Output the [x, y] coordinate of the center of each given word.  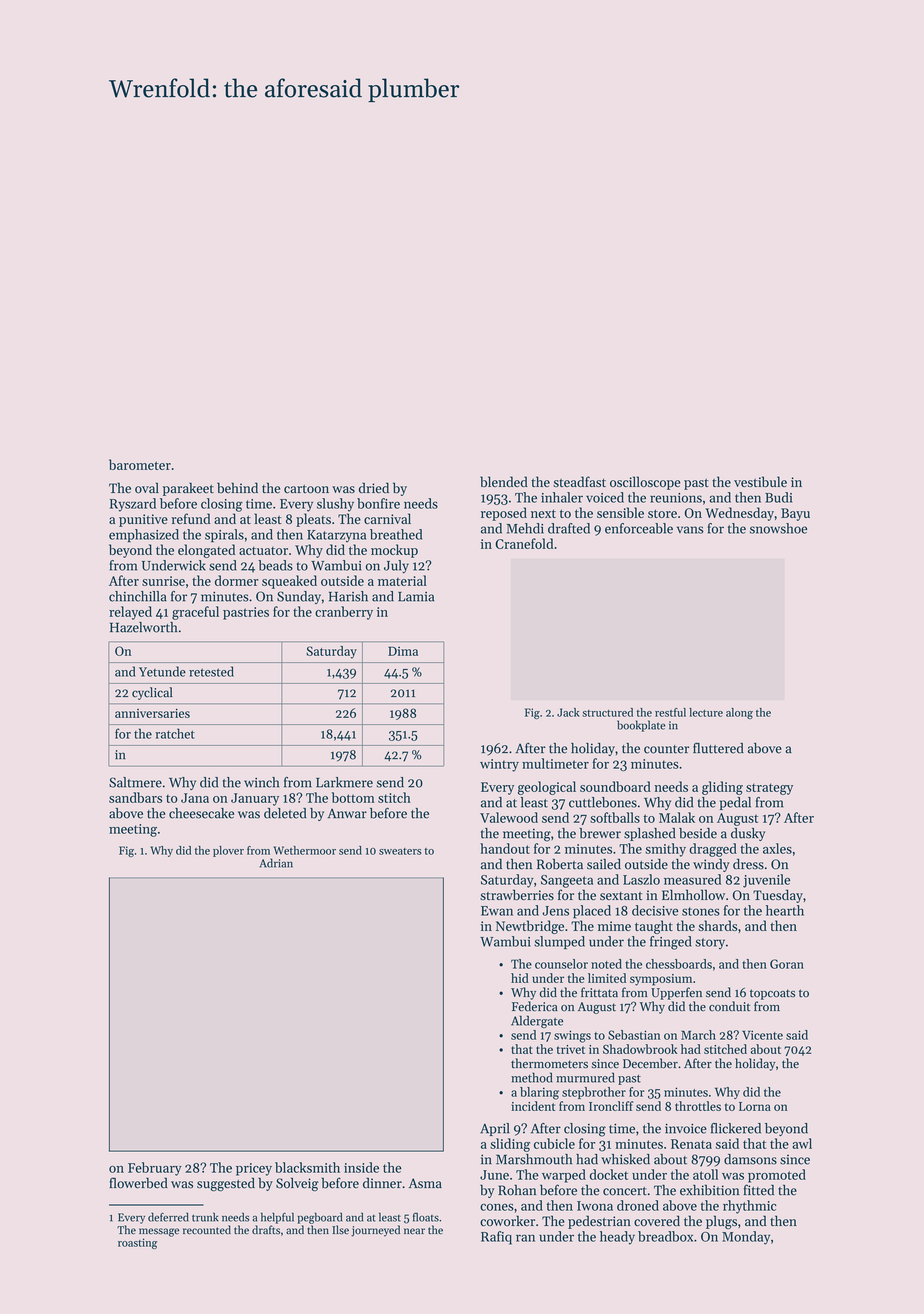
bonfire [378, 503]
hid [520, 978]
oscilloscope [645, 483]
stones [701, 911]
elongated [206, 551]
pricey [254, 1169]
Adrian [276, 863]
